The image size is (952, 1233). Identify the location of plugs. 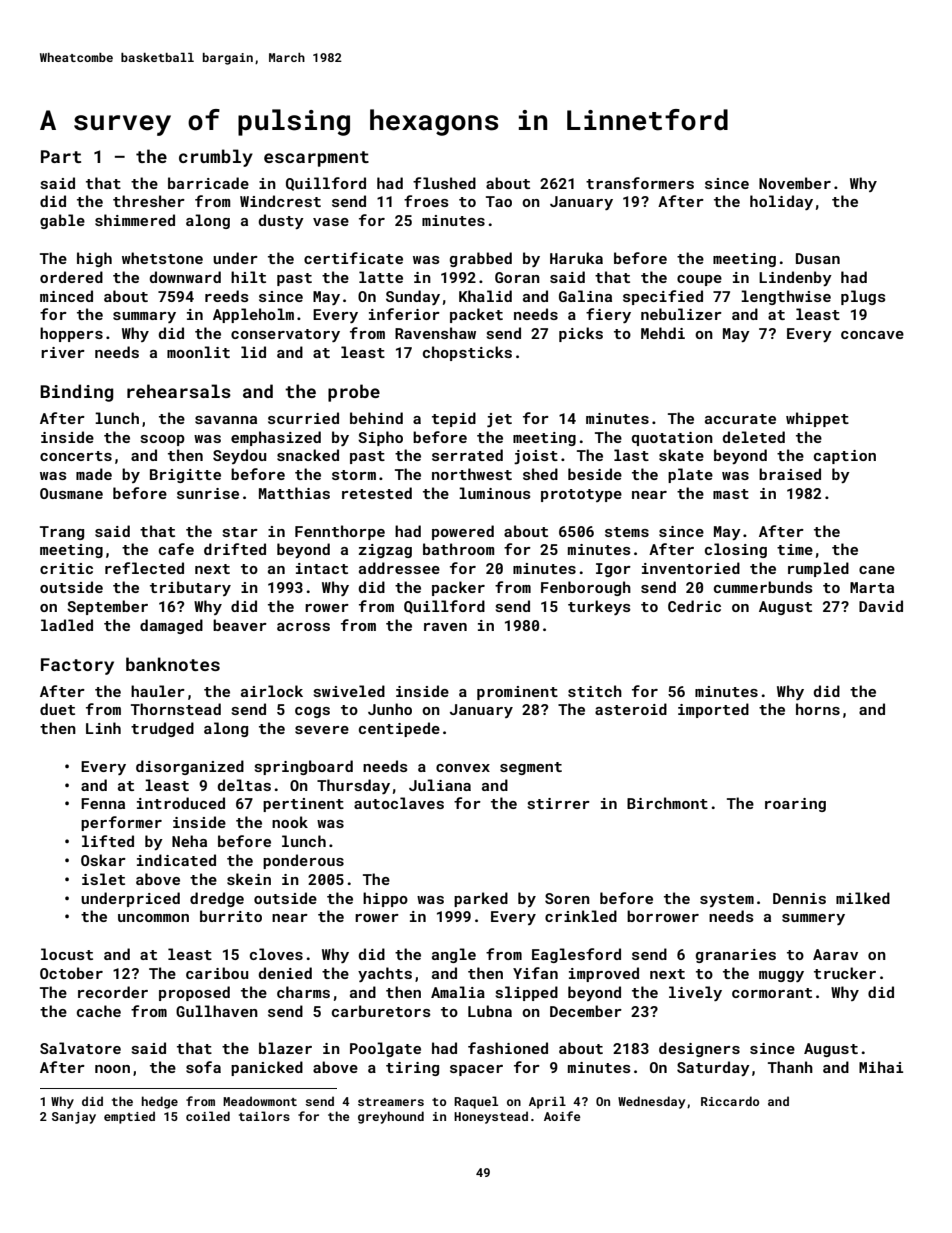
(863, 297).
